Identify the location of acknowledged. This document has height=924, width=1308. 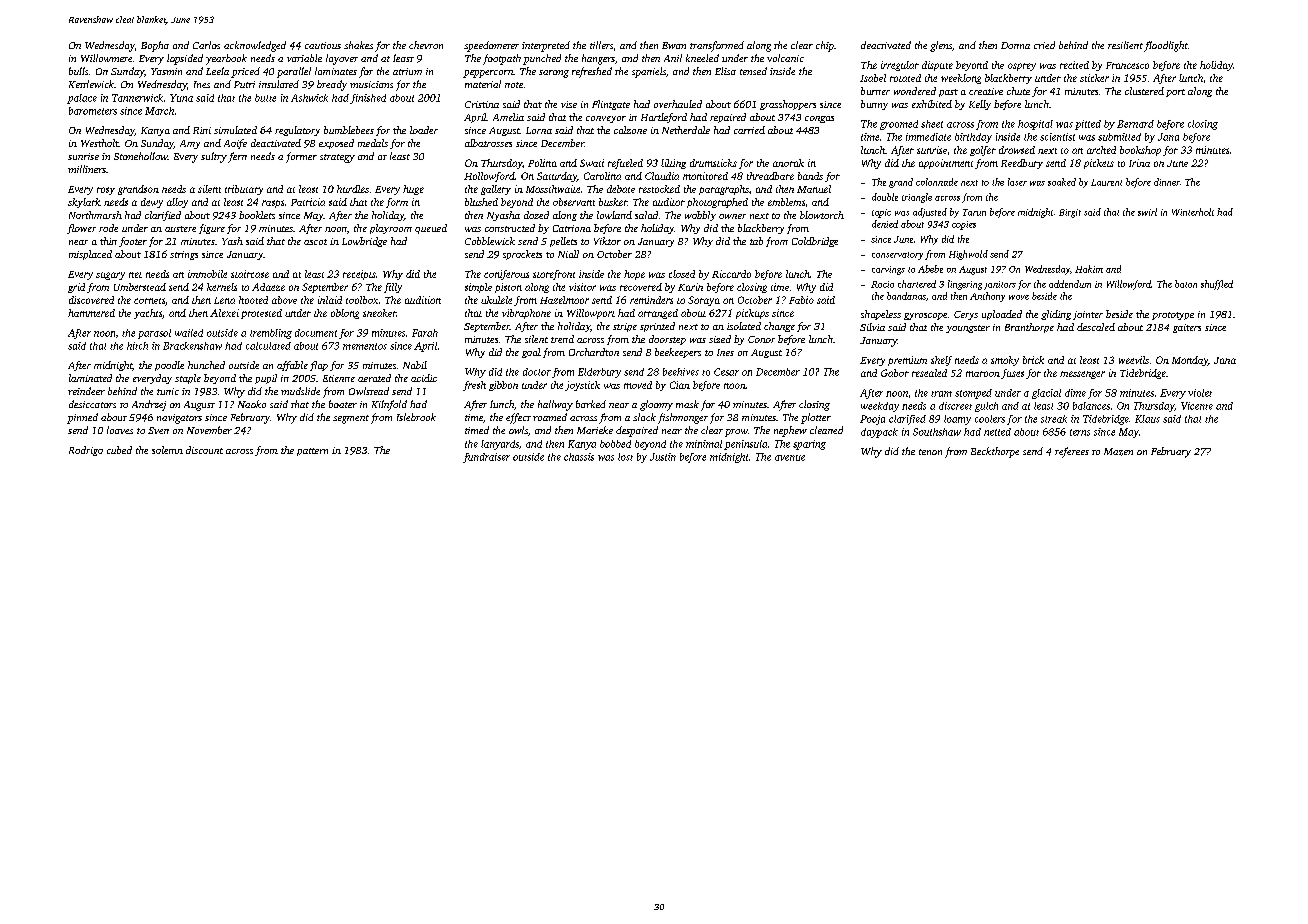
(255, 46).
